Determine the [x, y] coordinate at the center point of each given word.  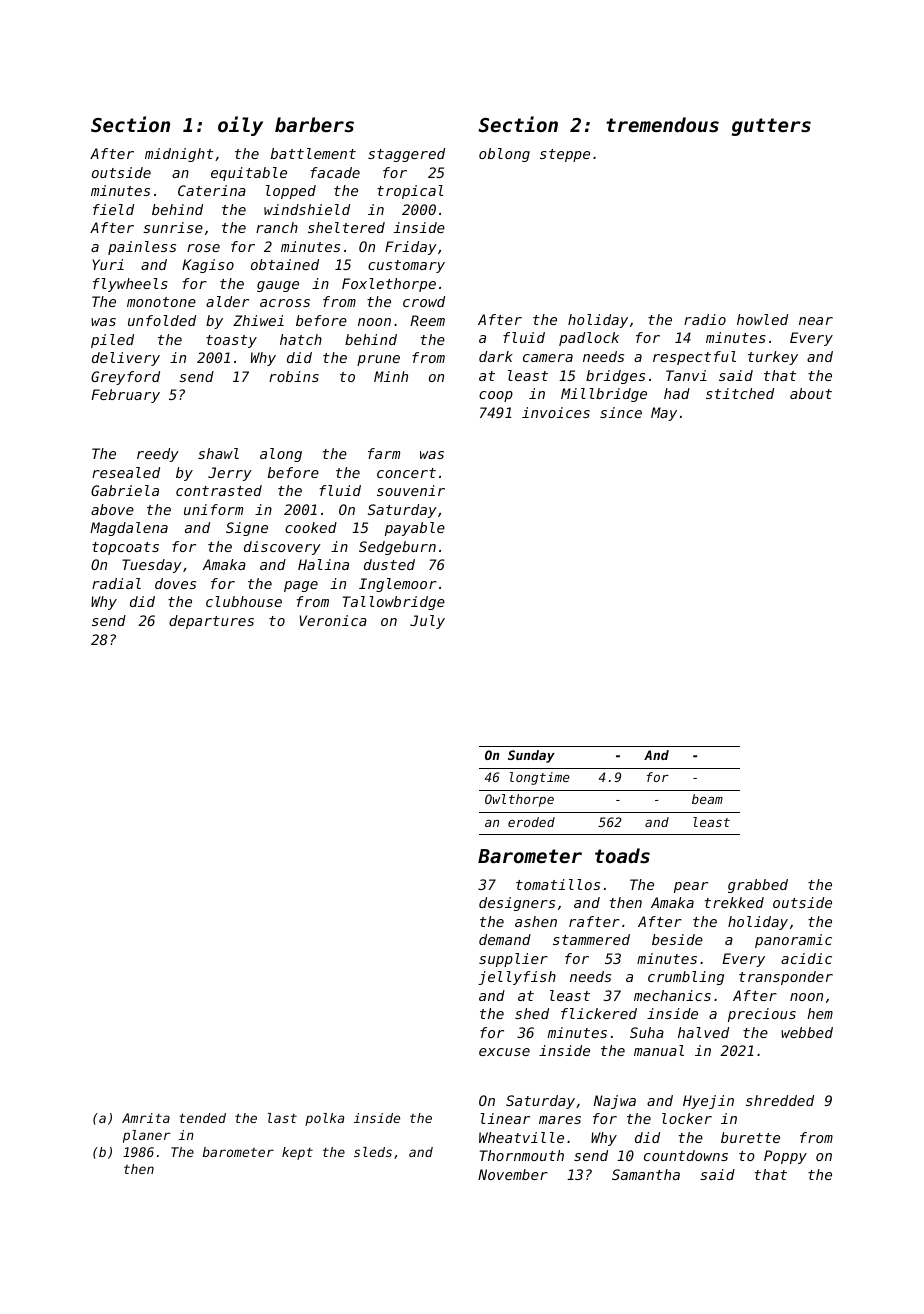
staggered [406, 155]
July [427, 622]
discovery [282, 548]
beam [707, 799]
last [282, 1118]
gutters [771, 127]
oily [240, 126]
